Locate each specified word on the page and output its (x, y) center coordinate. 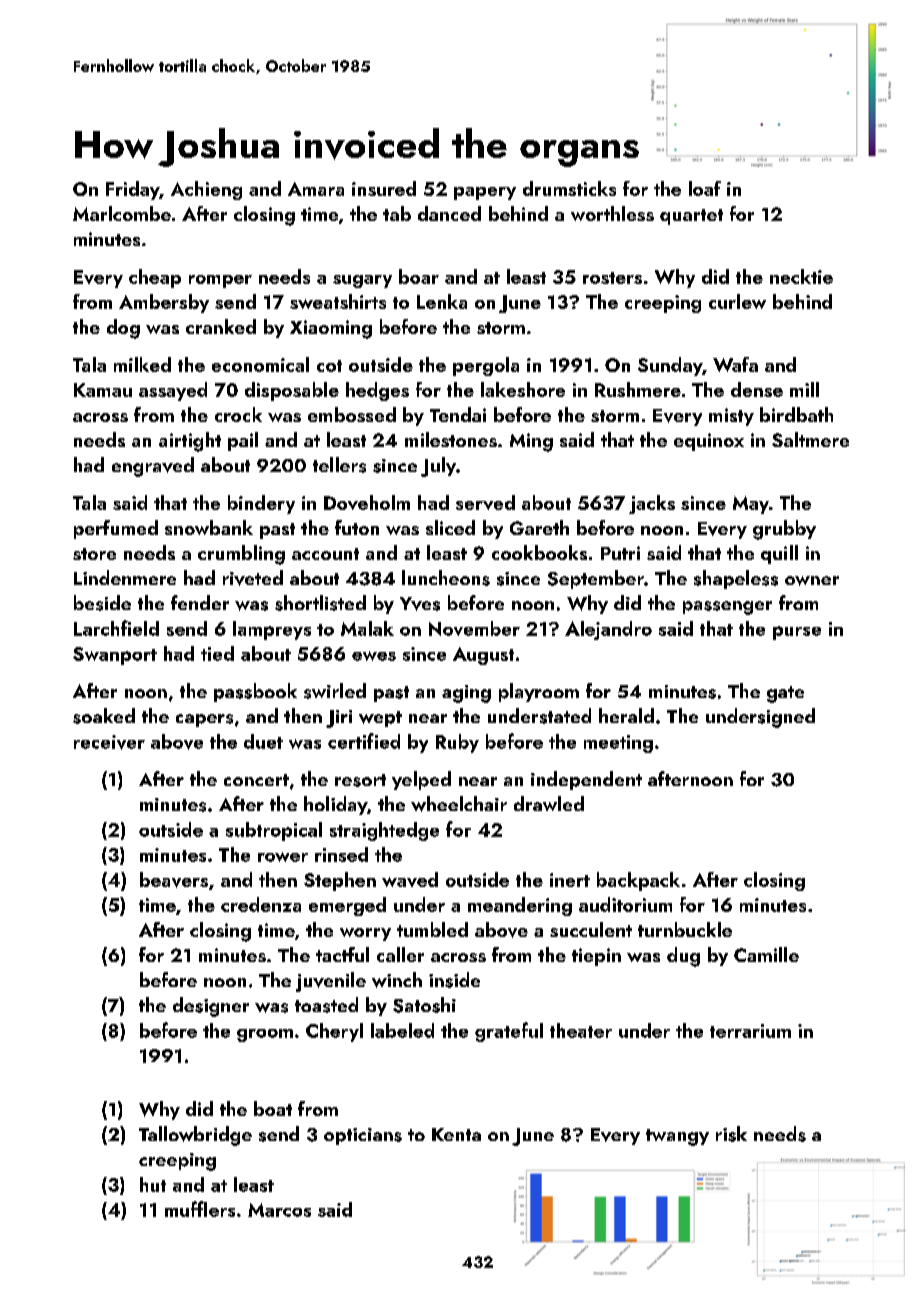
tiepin (596, 957)
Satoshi (424, 1005)
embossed (352, 414)
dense (757, 389)
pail (243, 441)
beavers (174, 880)
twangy (677, 1137)
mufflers (200, 1209)
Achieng (206, 190)
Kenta (456, 1134)
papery (485, 193)
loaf (705, 188)
